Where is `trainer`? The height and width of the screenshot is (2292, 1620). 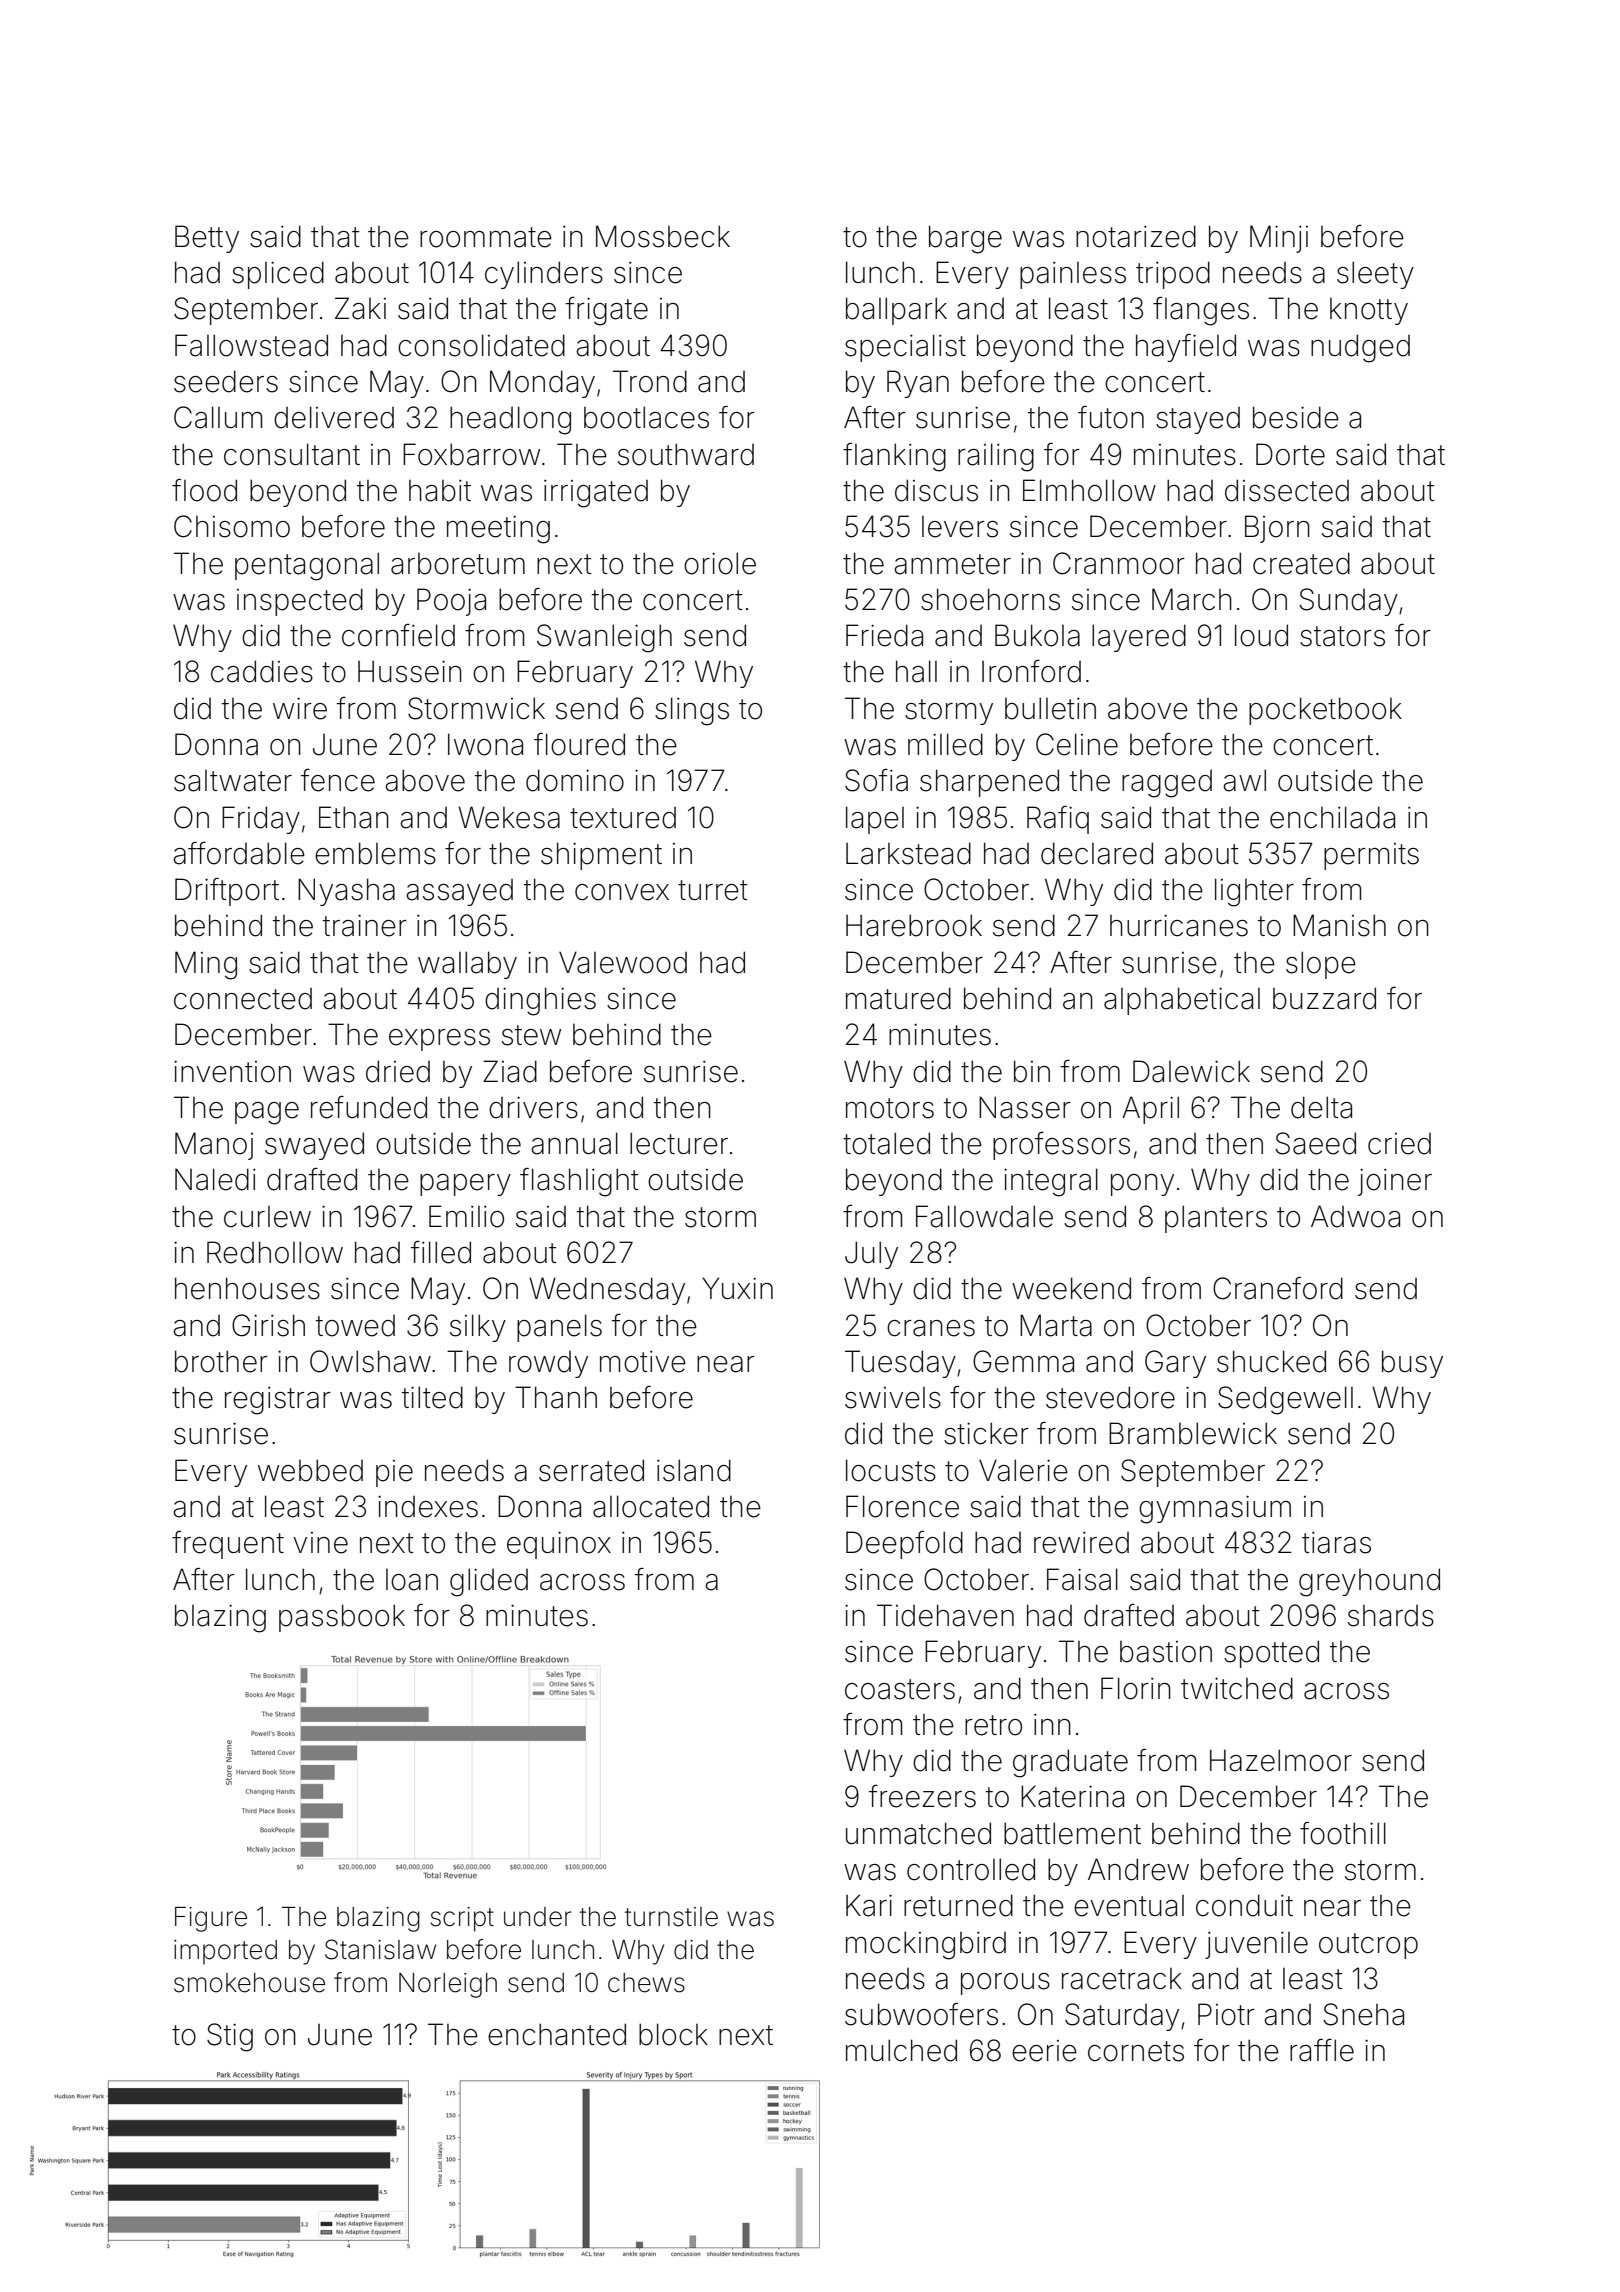 trainer is located at coordinates (365, 926).
